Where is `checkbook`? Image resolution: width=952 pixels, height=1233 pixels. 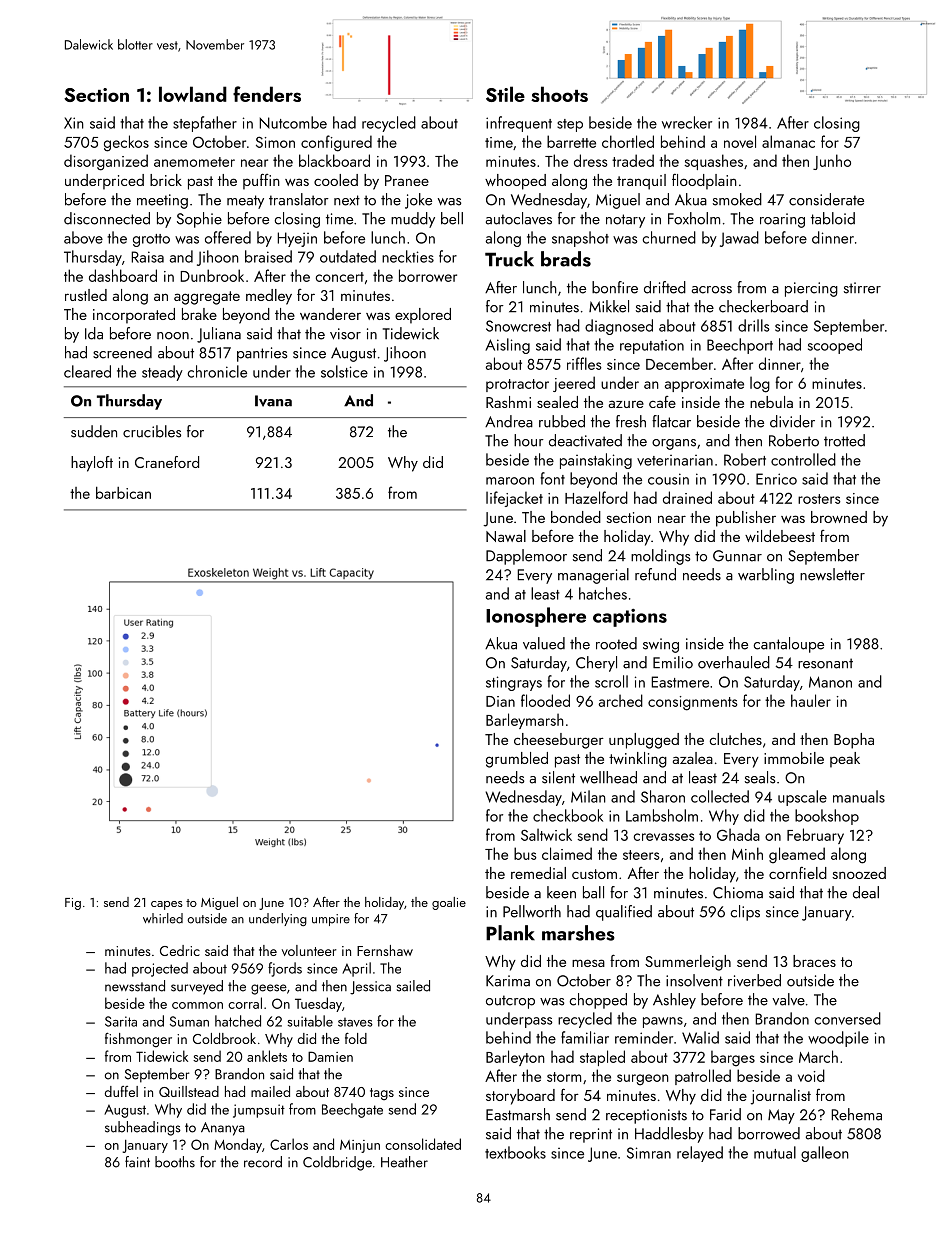 checkbook is located at coordinates (568, 815).
